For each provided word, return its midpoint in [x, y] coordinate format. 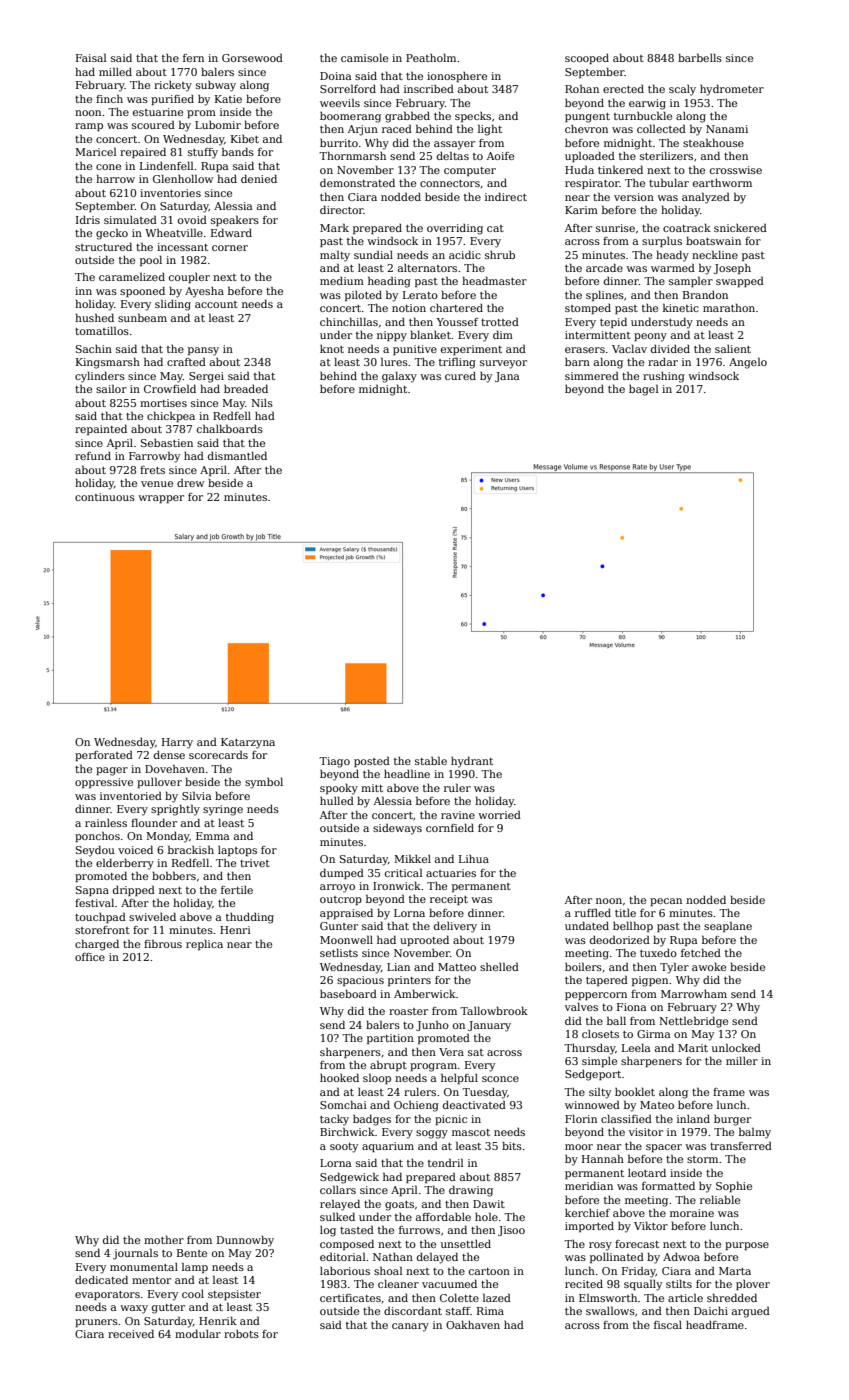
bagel [644, 390]
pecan [666, 902]
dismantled [237, 455]
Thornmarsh [352, 155]
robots [241, 1334]
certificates [350, 1298]
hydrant [472, 762]
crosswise [736, 170]
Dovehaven [175, 768]
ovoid [192, 219]
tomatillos [102, 330]
